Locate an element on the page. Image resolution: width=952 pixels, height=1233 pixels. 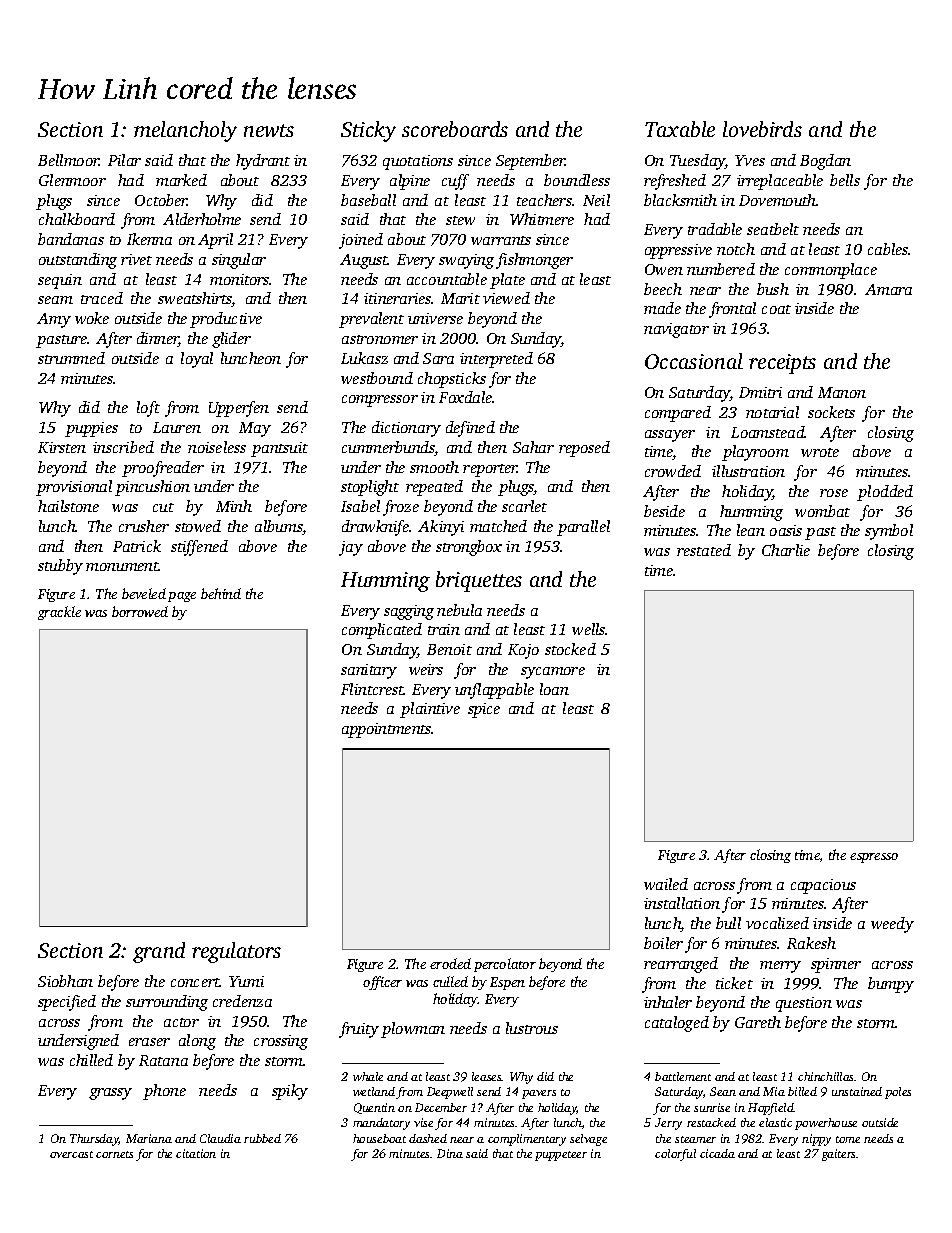
houseboat is located at coordinates (379, 1138).
